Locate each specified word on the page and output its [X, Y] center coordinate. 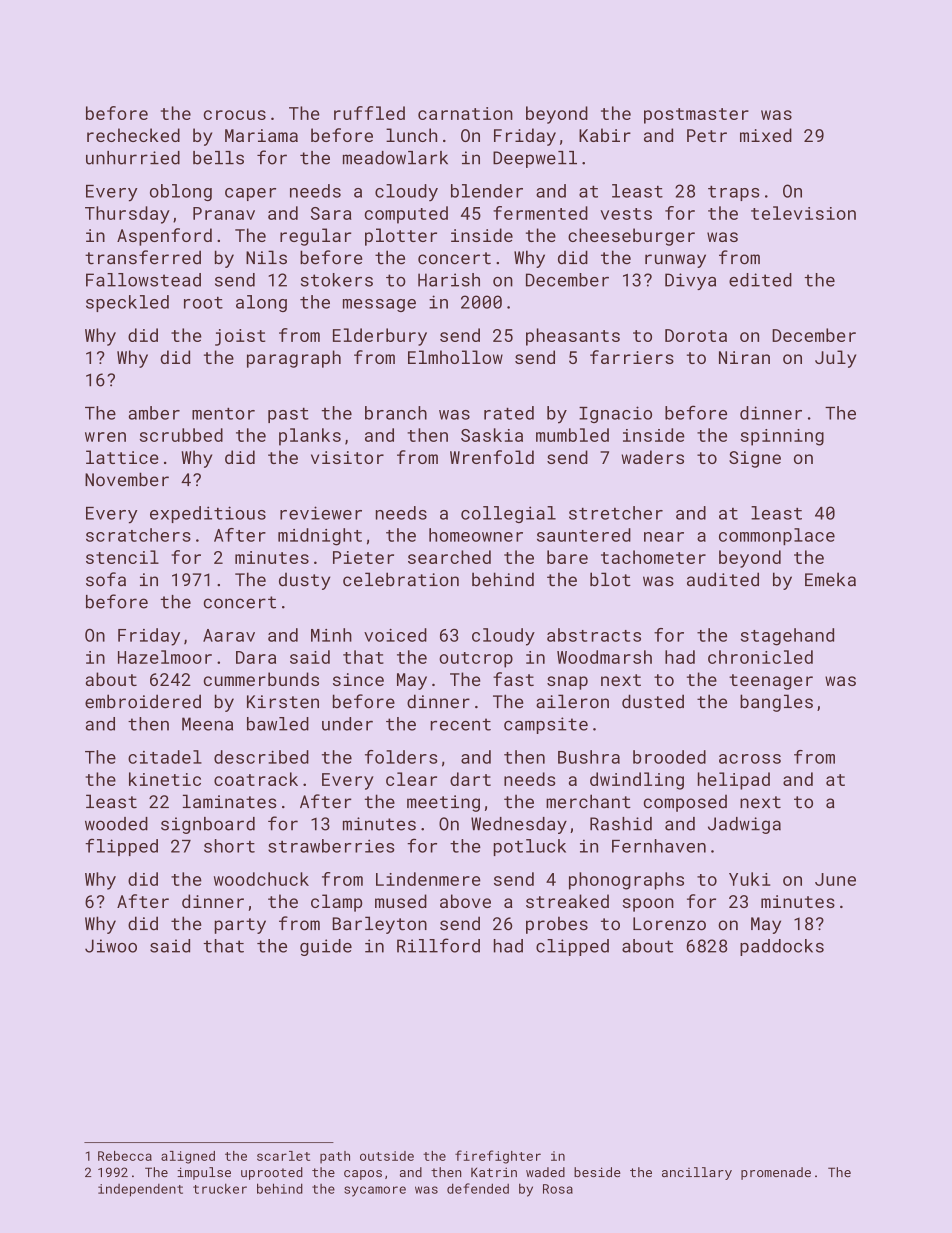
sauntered [584, 535]
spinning [782, 437]
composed [685, 803]
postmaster [696, 116]
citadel [165, 757]
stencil [122, 557]
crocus [235, 115]
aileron [572, 701]
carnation [465, 113]
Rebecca [125, 1156]
